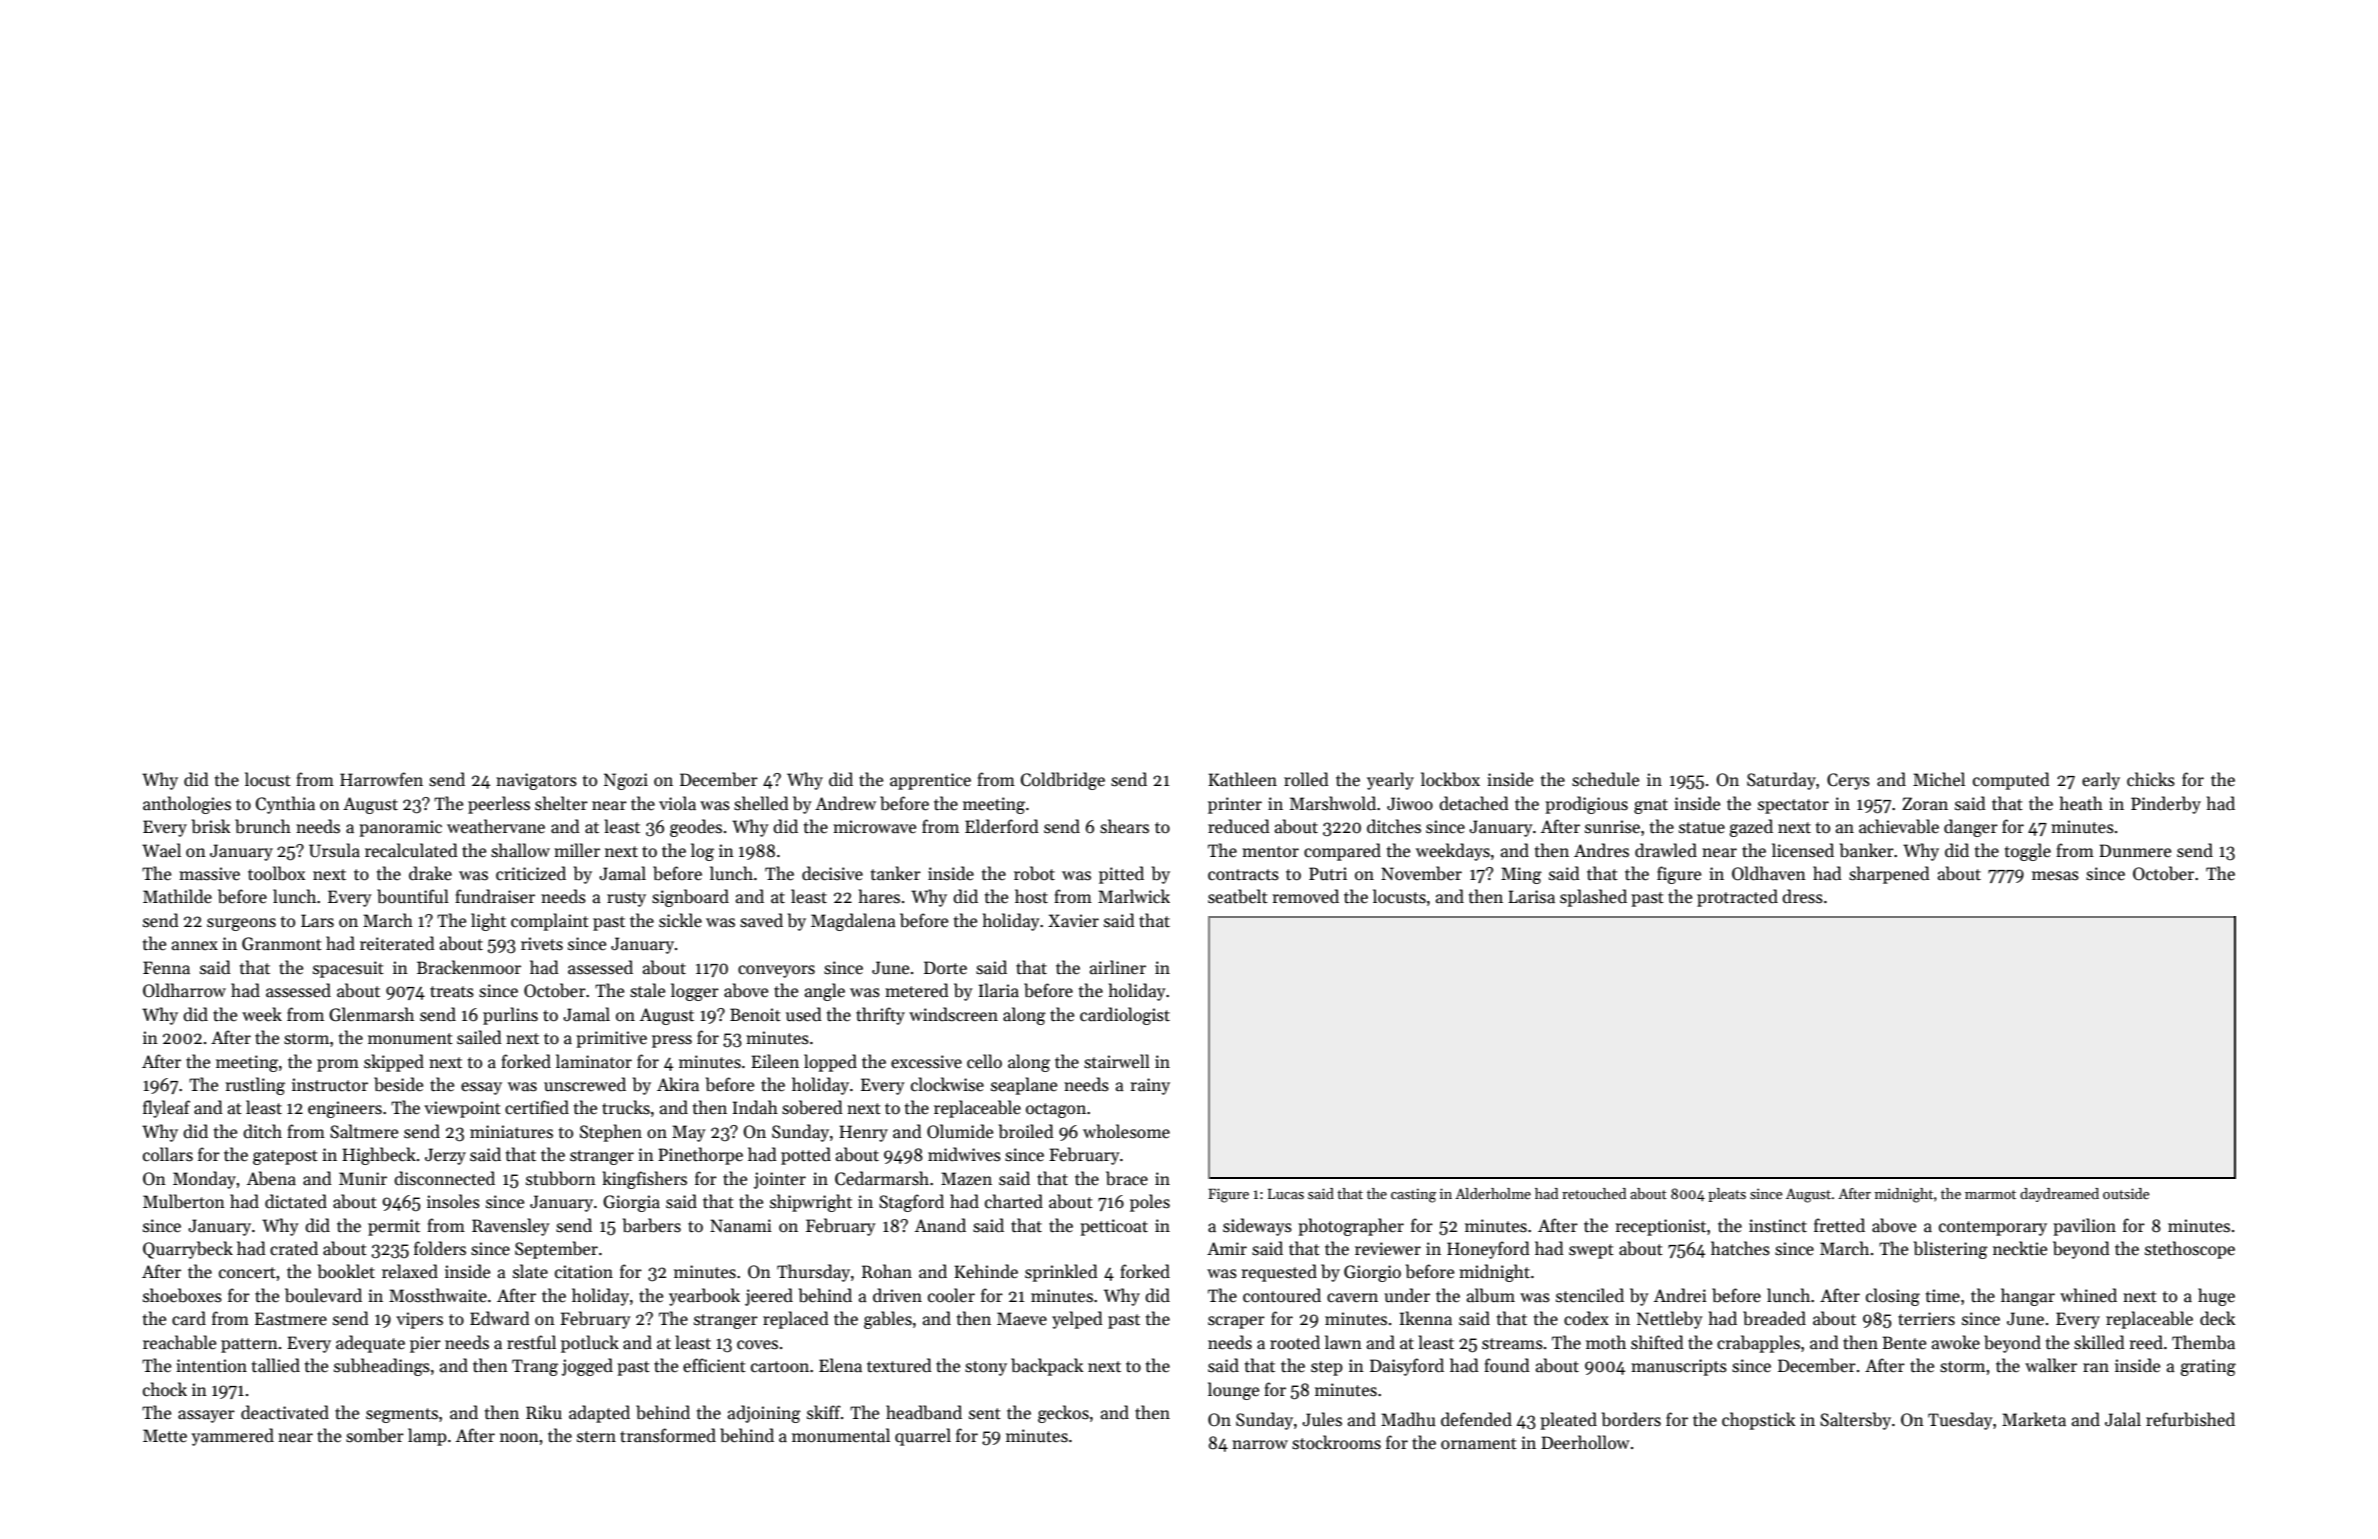  What do you see at coordinates (1802, 896) in the page?
I see `dress` at bounding box center [1802, 896].
